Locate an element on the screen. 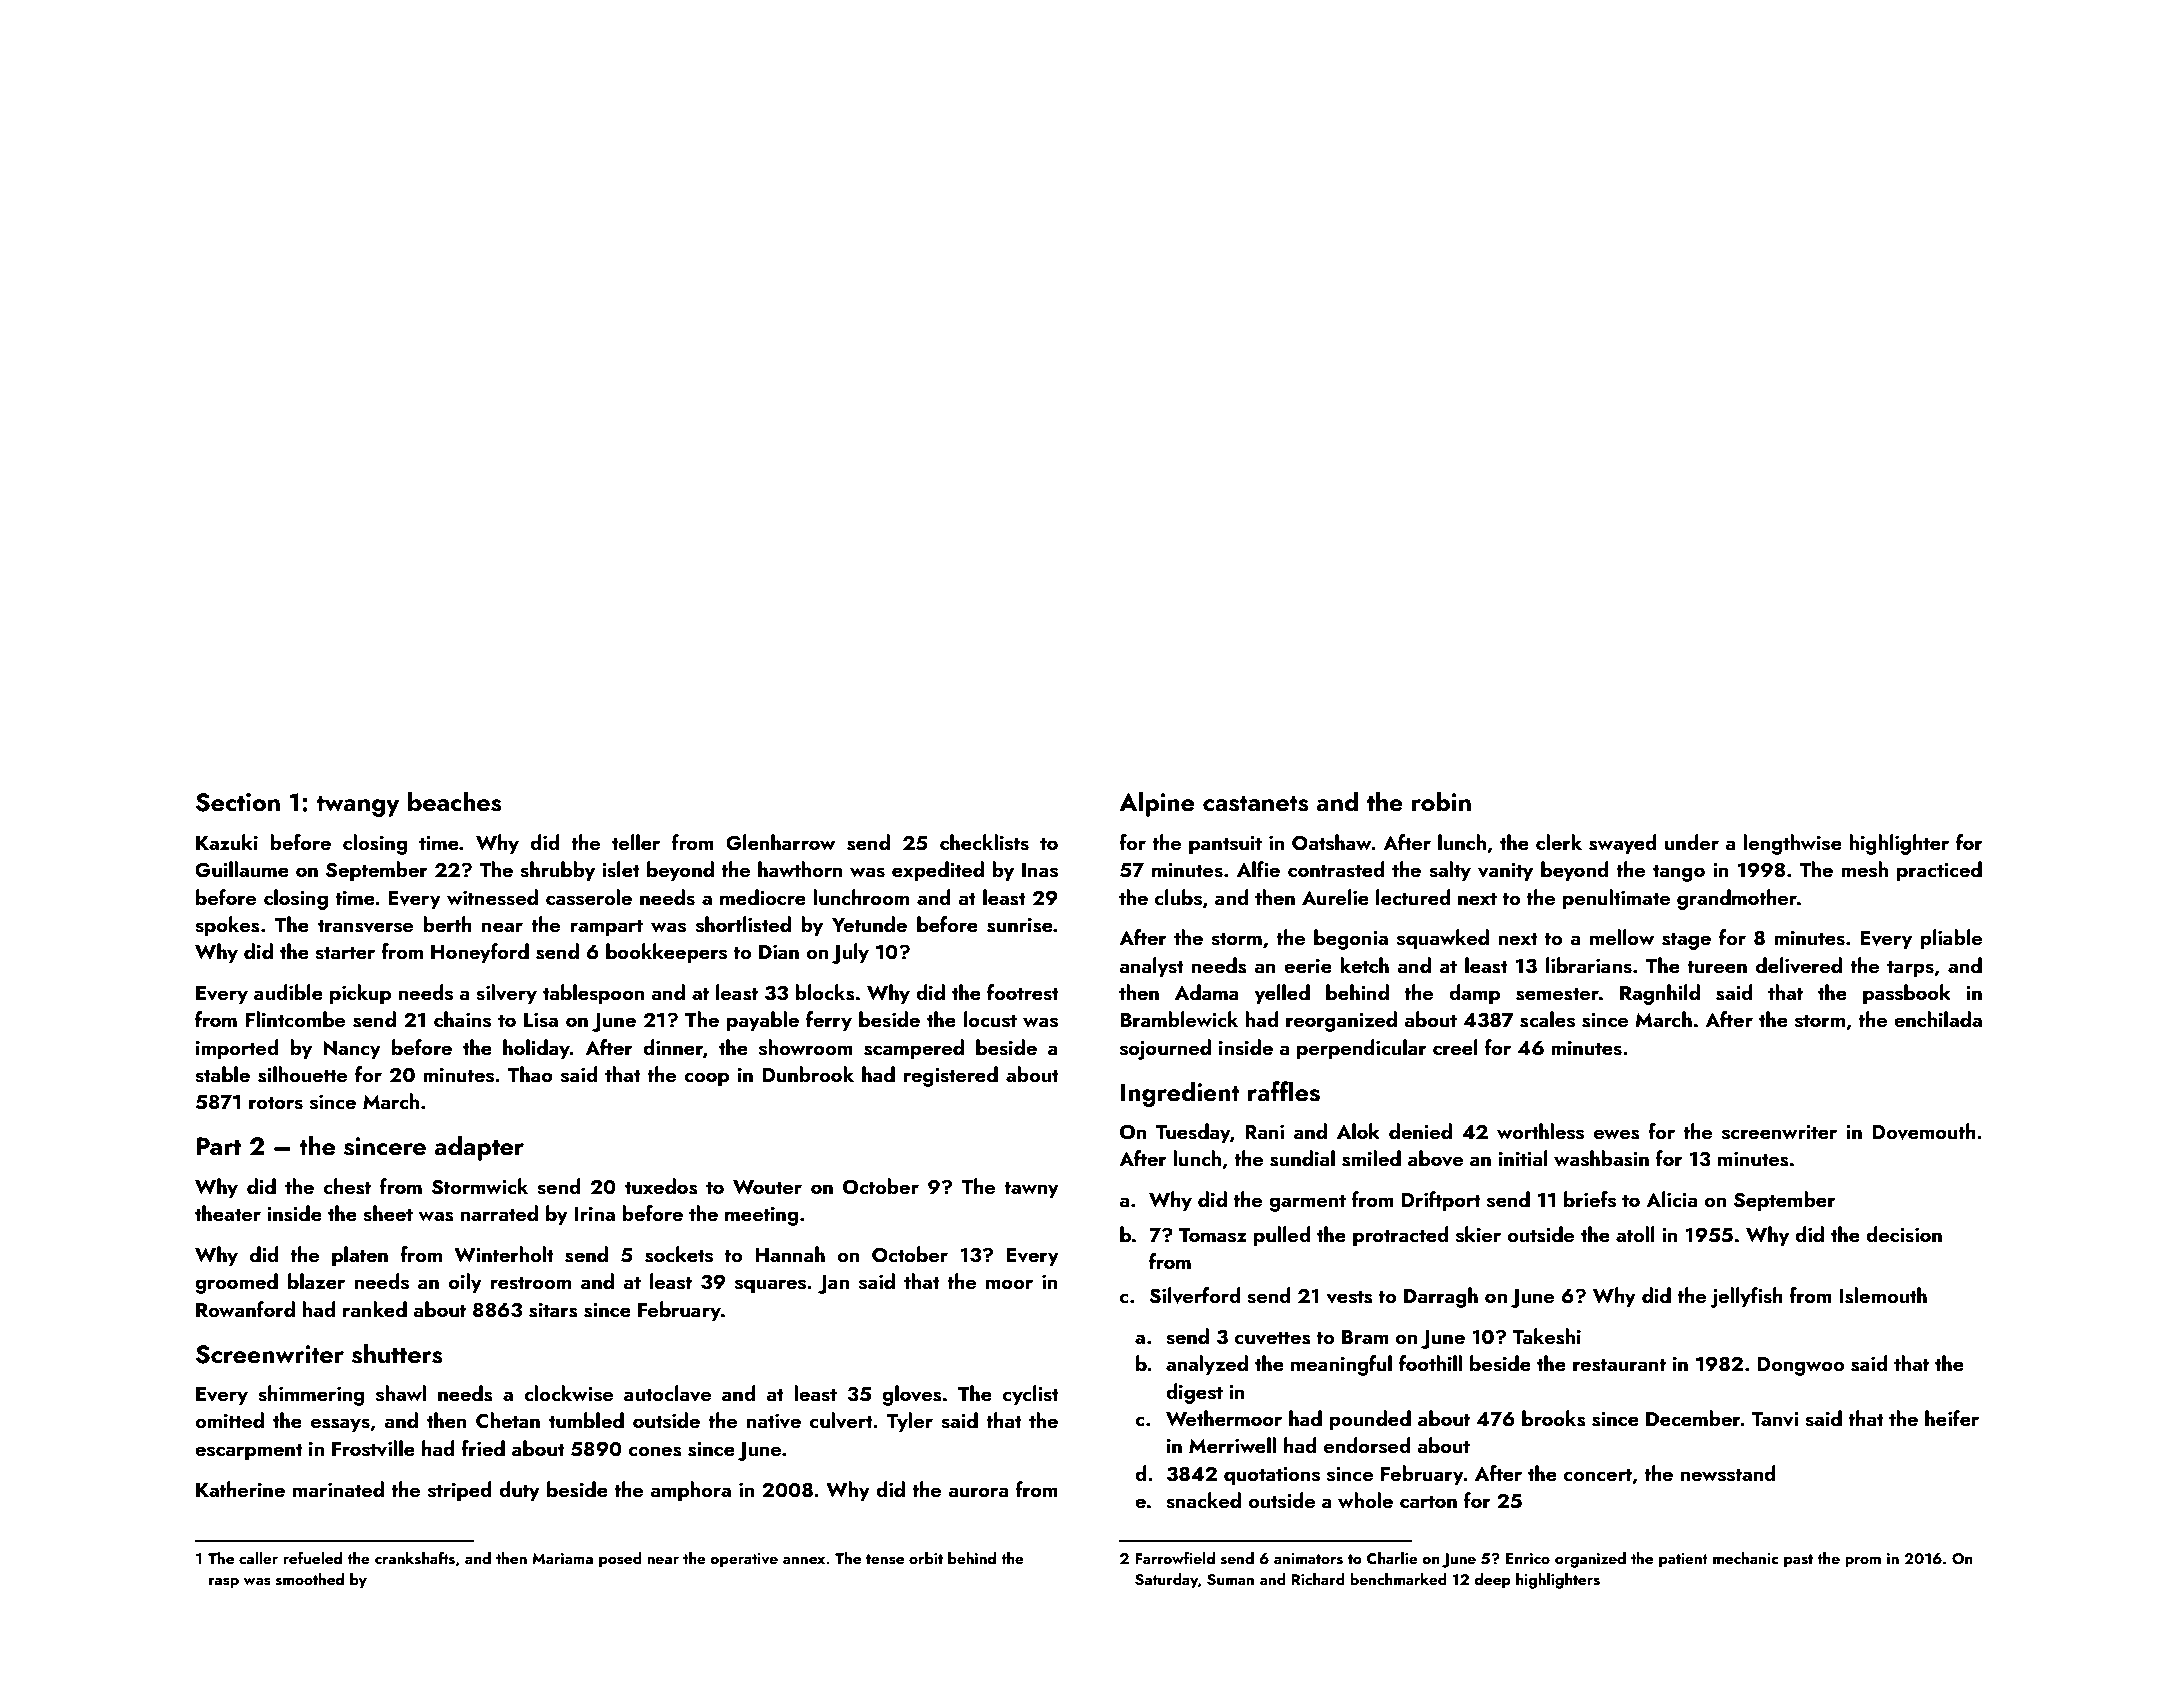 Image resolution: width=2178 pixels, height=1683 pixels. registered is located at coordinates (951, 1076).
